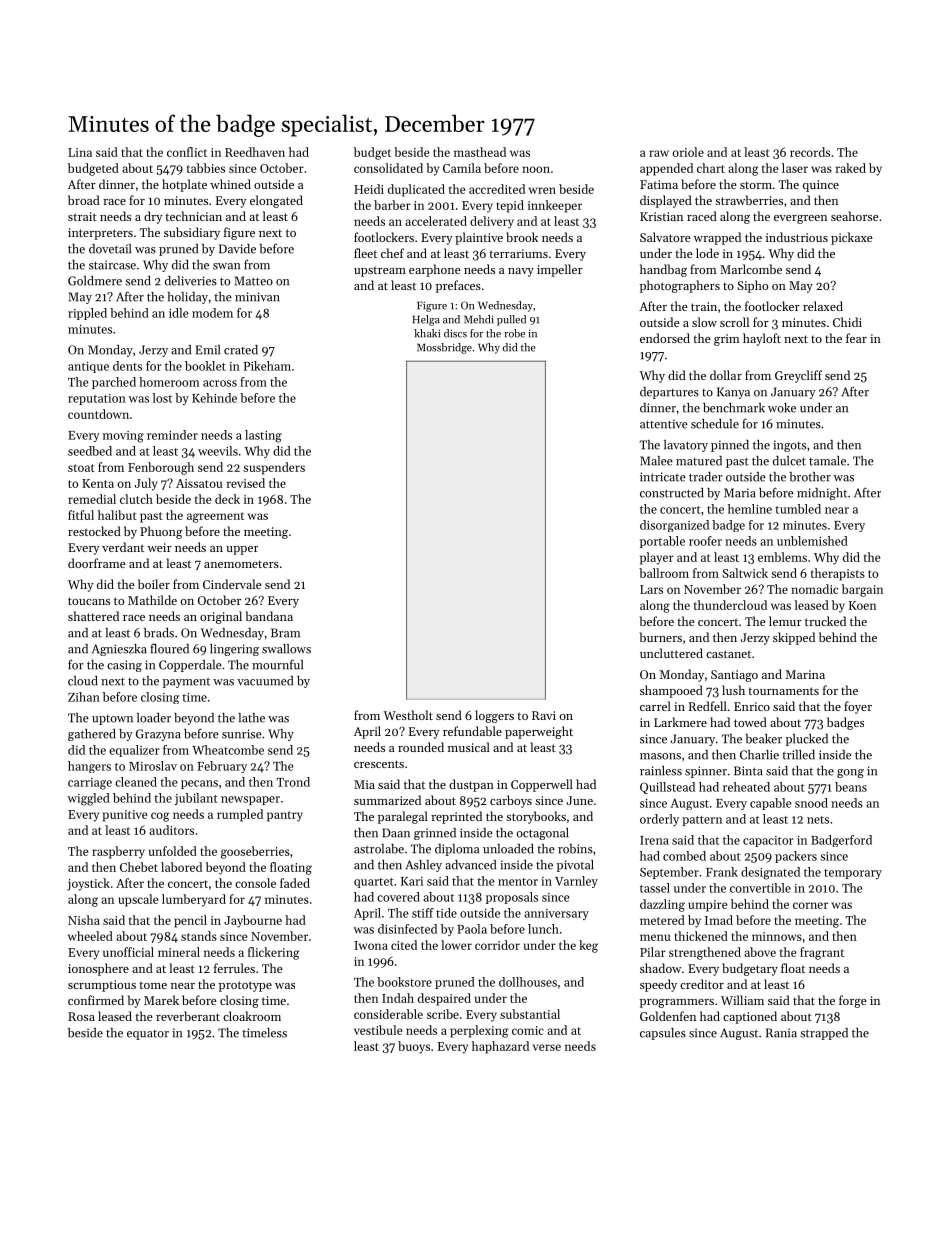 Image resolution: width=952 pixels, height=1233 pixels. I want to click on mineral, so click(179, 952).
